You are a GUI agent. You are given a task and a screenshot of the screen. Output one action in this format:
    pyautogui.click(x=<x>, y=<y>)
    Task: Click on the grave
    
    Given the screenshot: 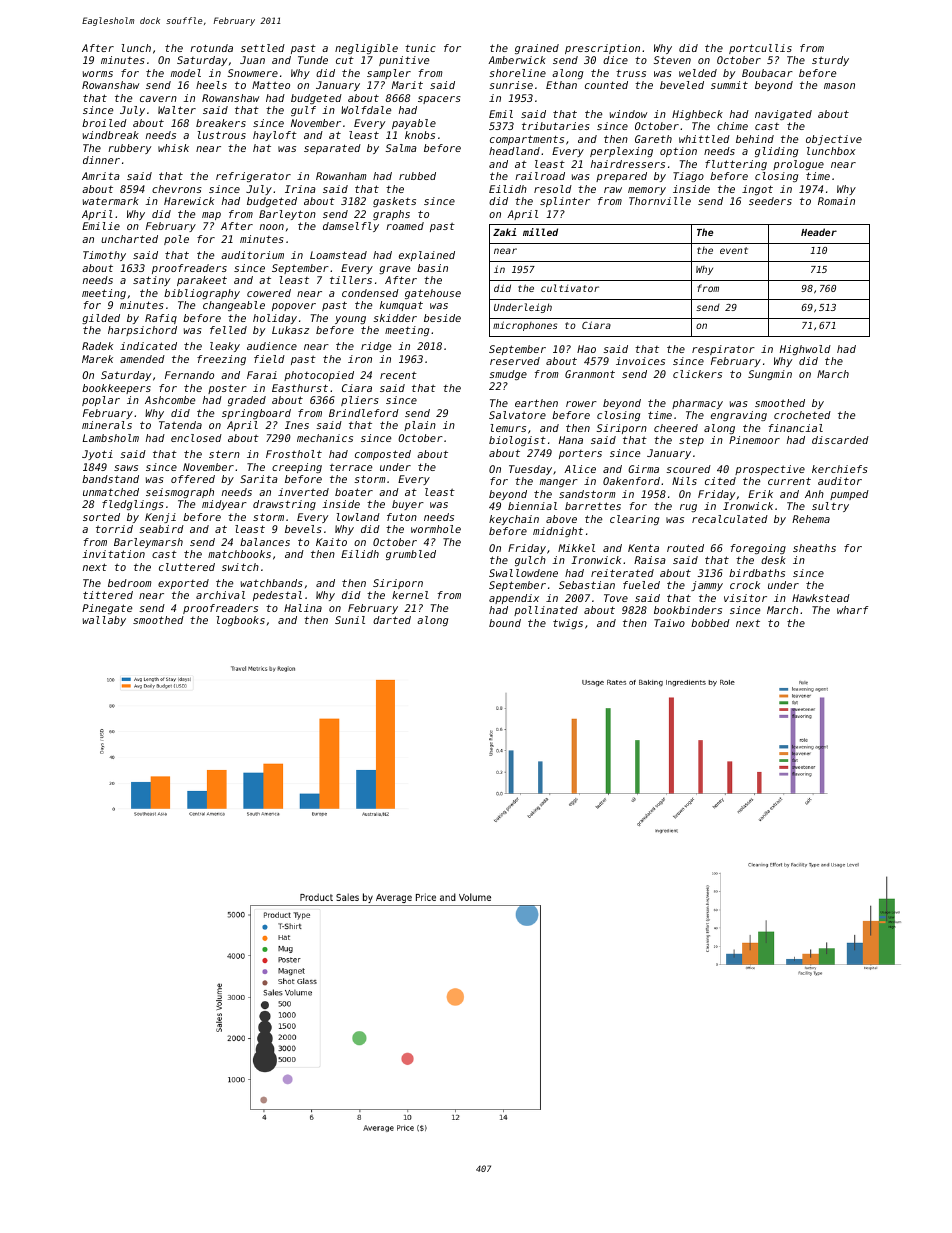 What is the action you would take?
    pyautogui.click(x=394, y=270)
